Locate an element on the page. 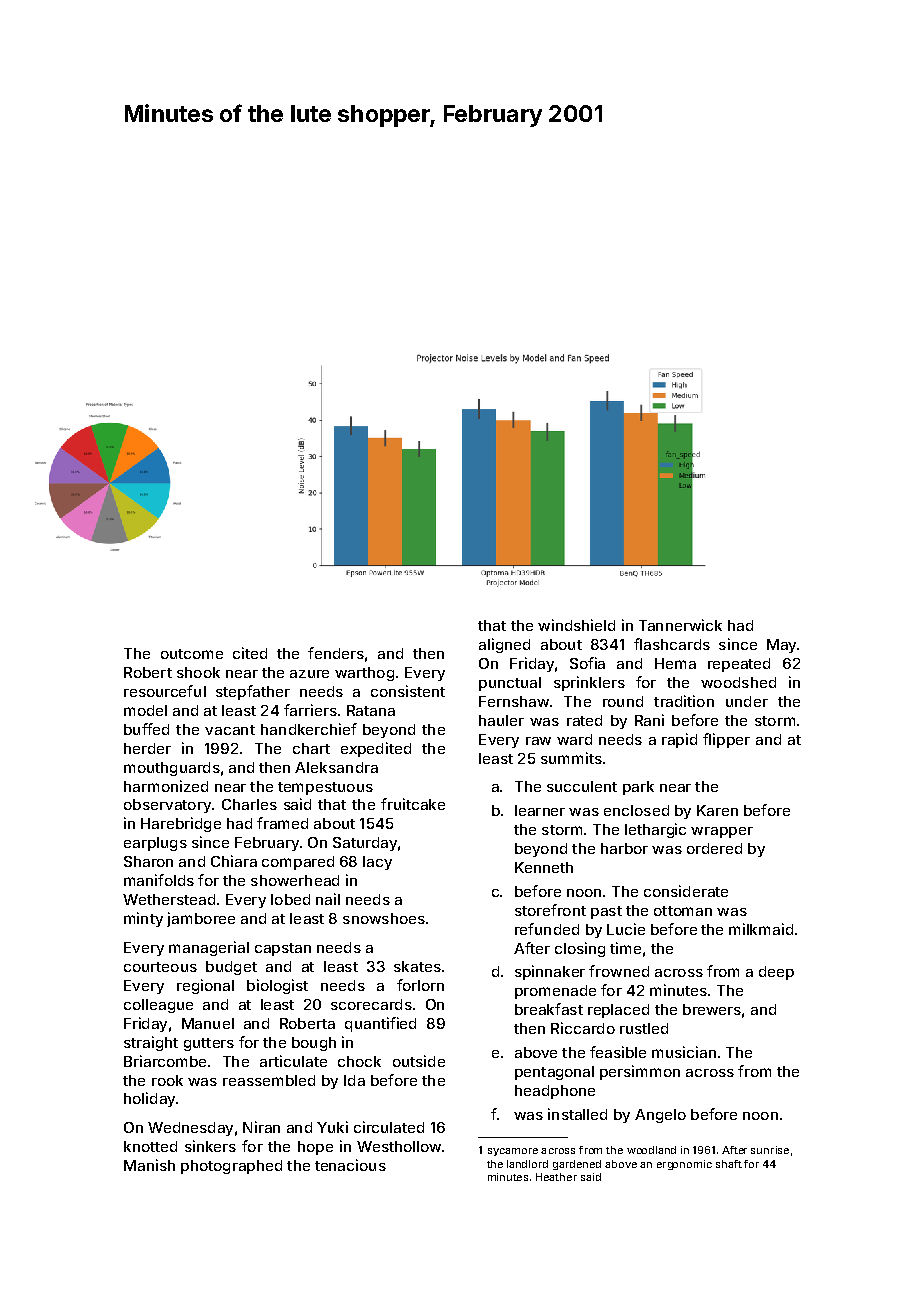 This image has height=1314, width=924. earplugs is located at coordinates (155, 844).
